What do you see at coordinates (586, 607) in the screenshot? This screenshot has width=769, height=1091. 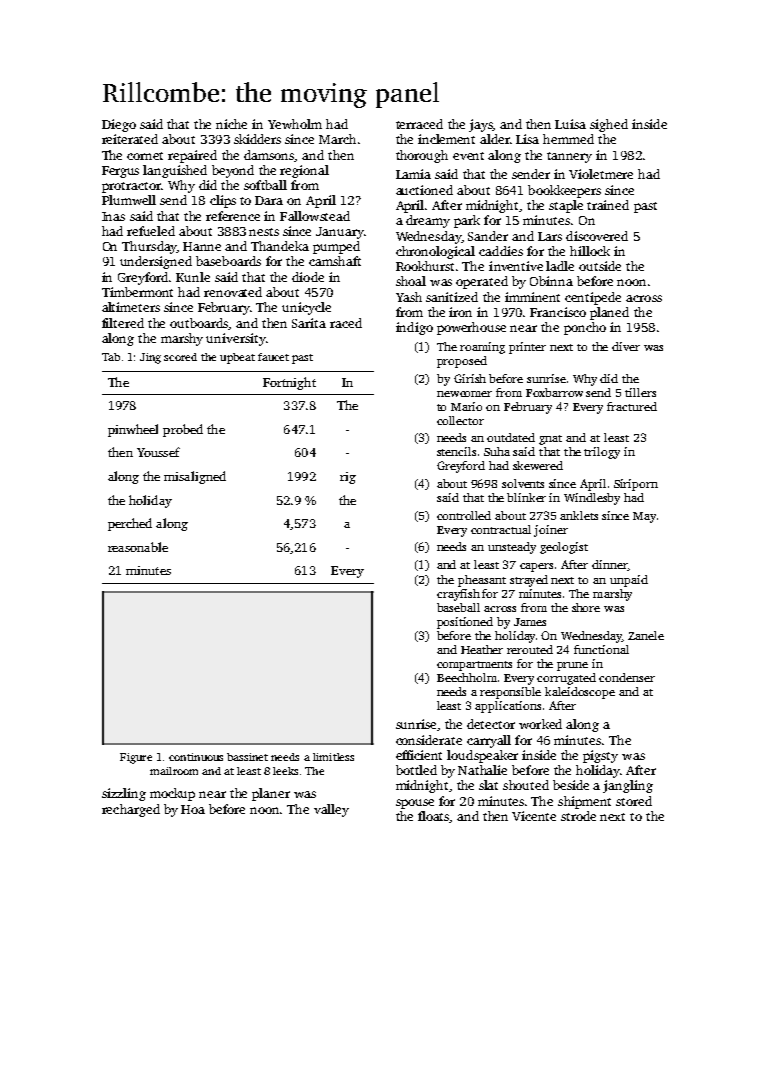 I see `shore` at bounding box center [586, 607].
